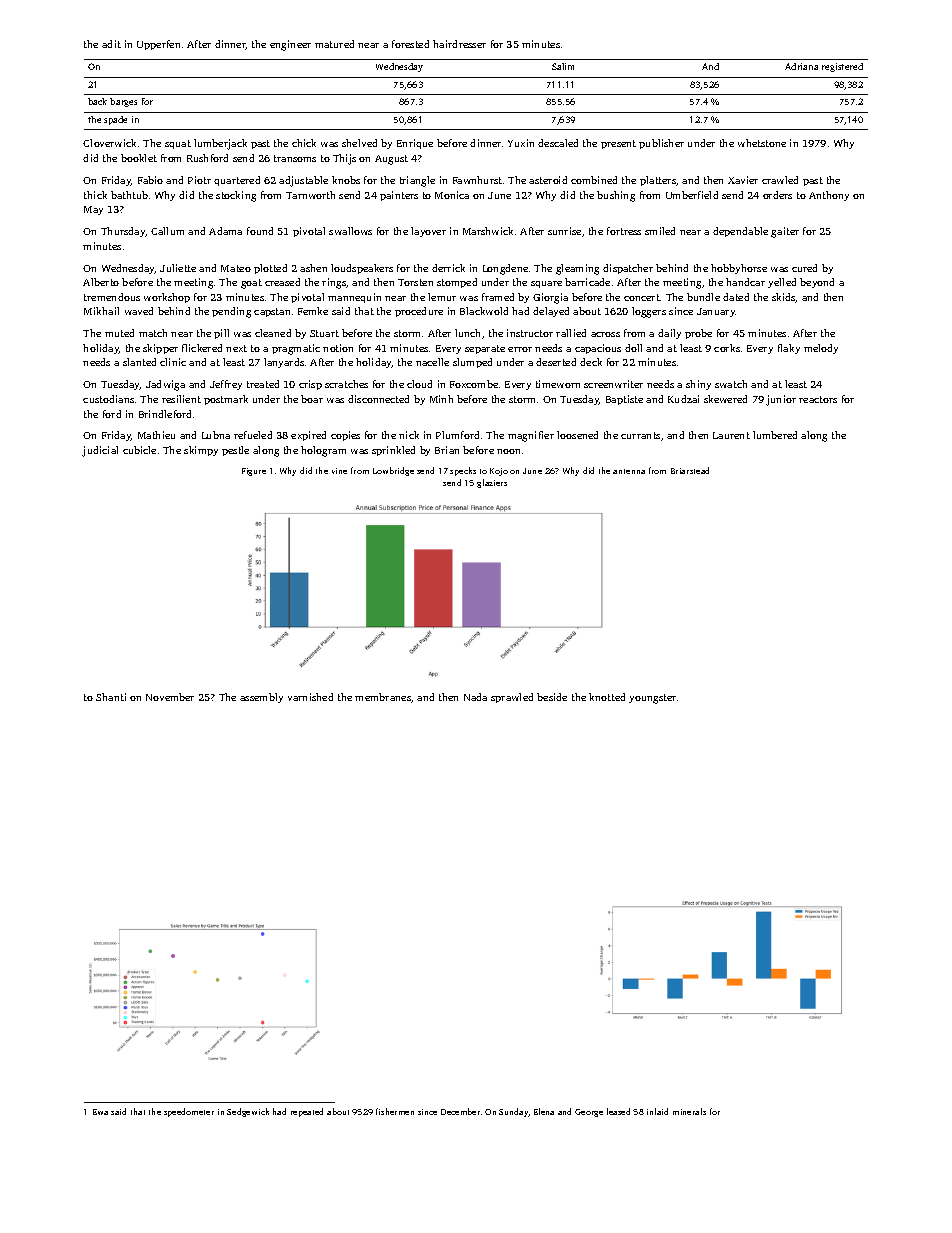 The image size is (952, 1233). Describe the element at coordinates (261, 698) in the screenshot. I see `assembly` at that location.
